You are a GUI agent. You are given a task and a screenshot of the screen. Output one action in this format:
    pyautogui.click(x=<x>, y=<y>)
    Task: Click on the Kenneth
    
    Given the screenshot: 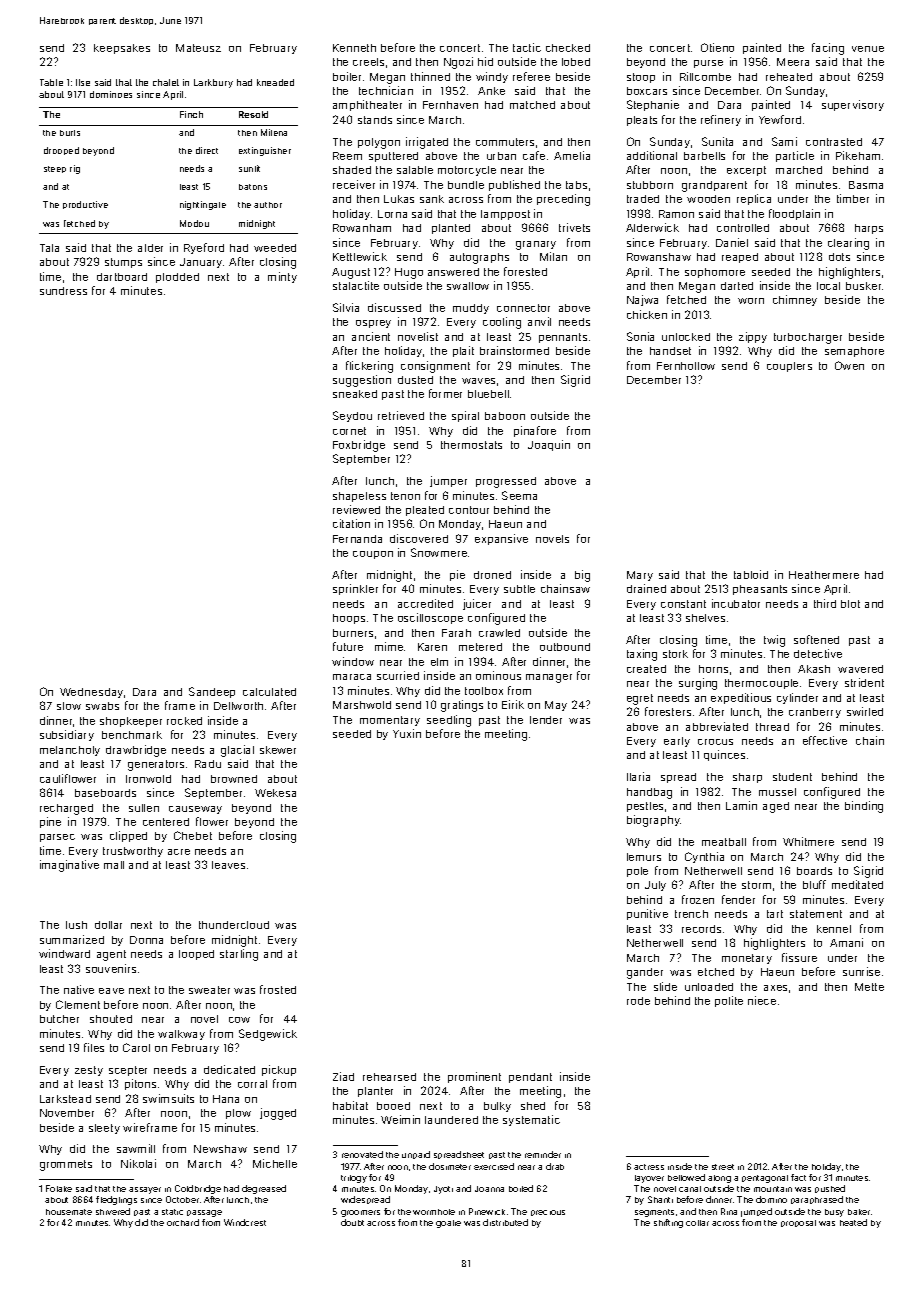 What is the action you would take?
    pyautogui.click(x=354, y=48)
